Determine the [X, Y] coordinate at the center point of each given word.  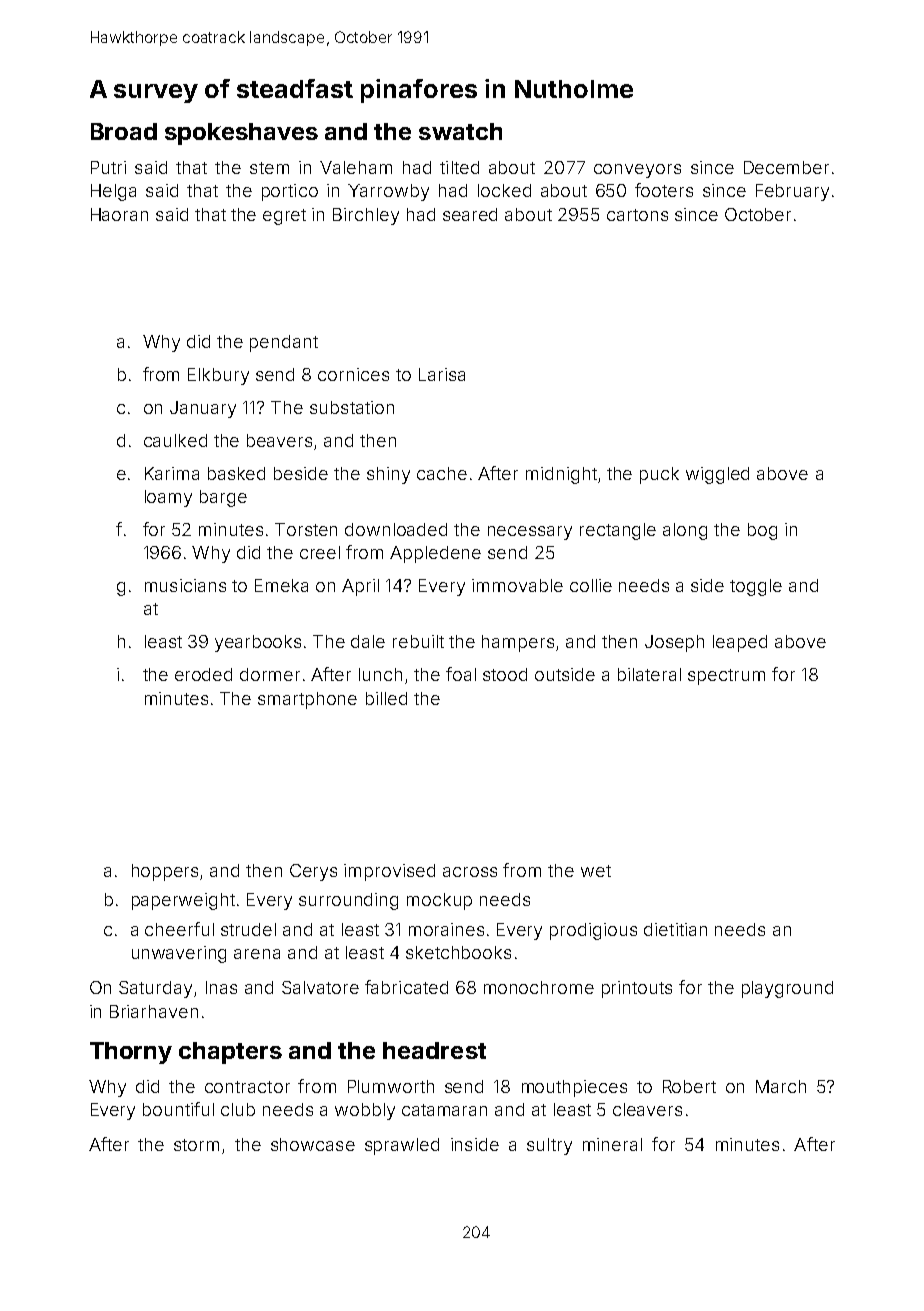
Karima [172, 473]
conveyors [637, 171]
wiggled [717, 475]
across [470, 872]
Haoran [119, 214]
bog [762, 531]
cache [442, 473]
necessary [530, 533]
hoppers [165, 872]
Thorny [131, 1053]
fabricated [406, 987]
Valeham [356, 167]
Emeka [281, 585]
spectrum [726, 677]
